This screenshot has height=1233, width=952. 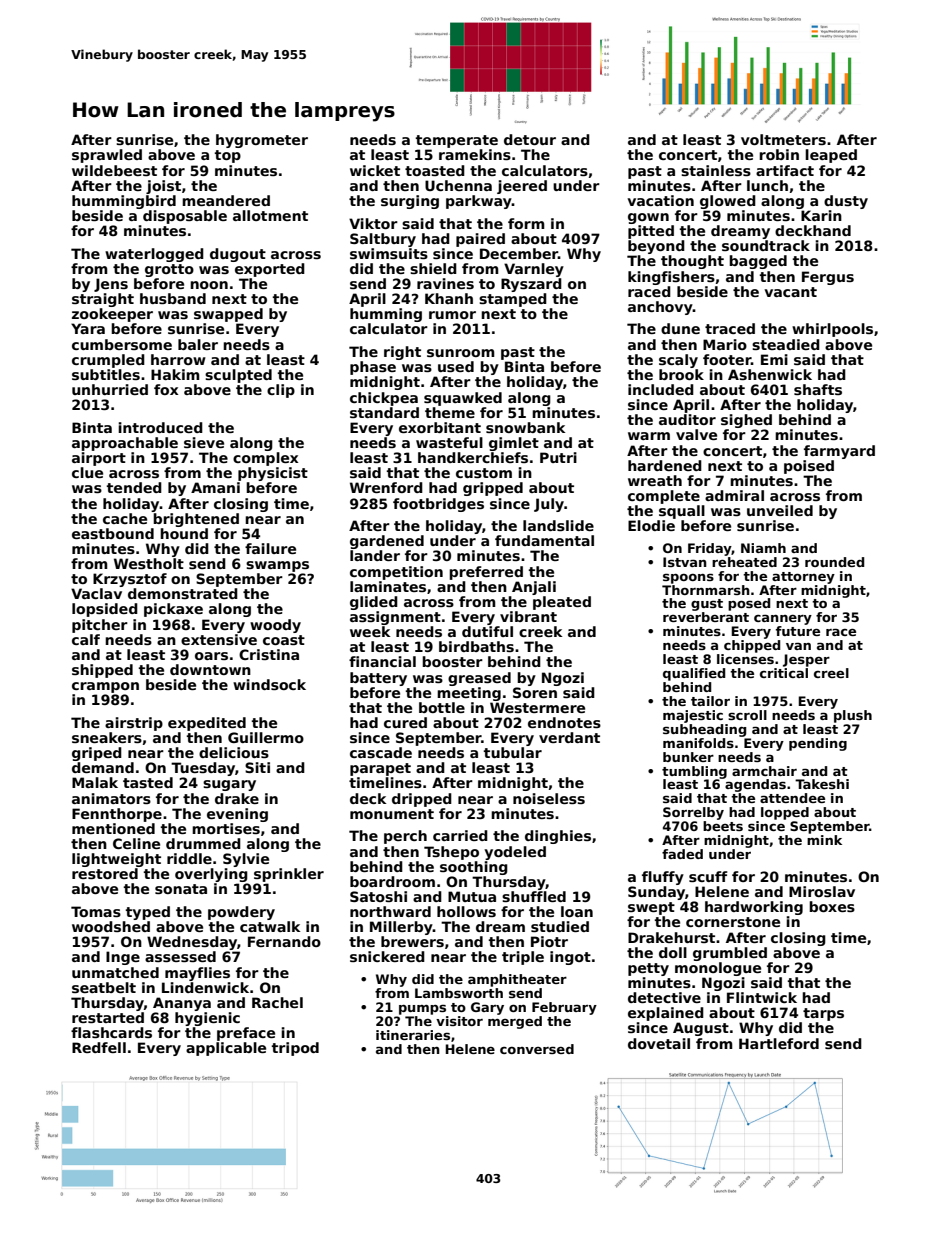 I want to click on ramekins, so click(x=475, y=154).
